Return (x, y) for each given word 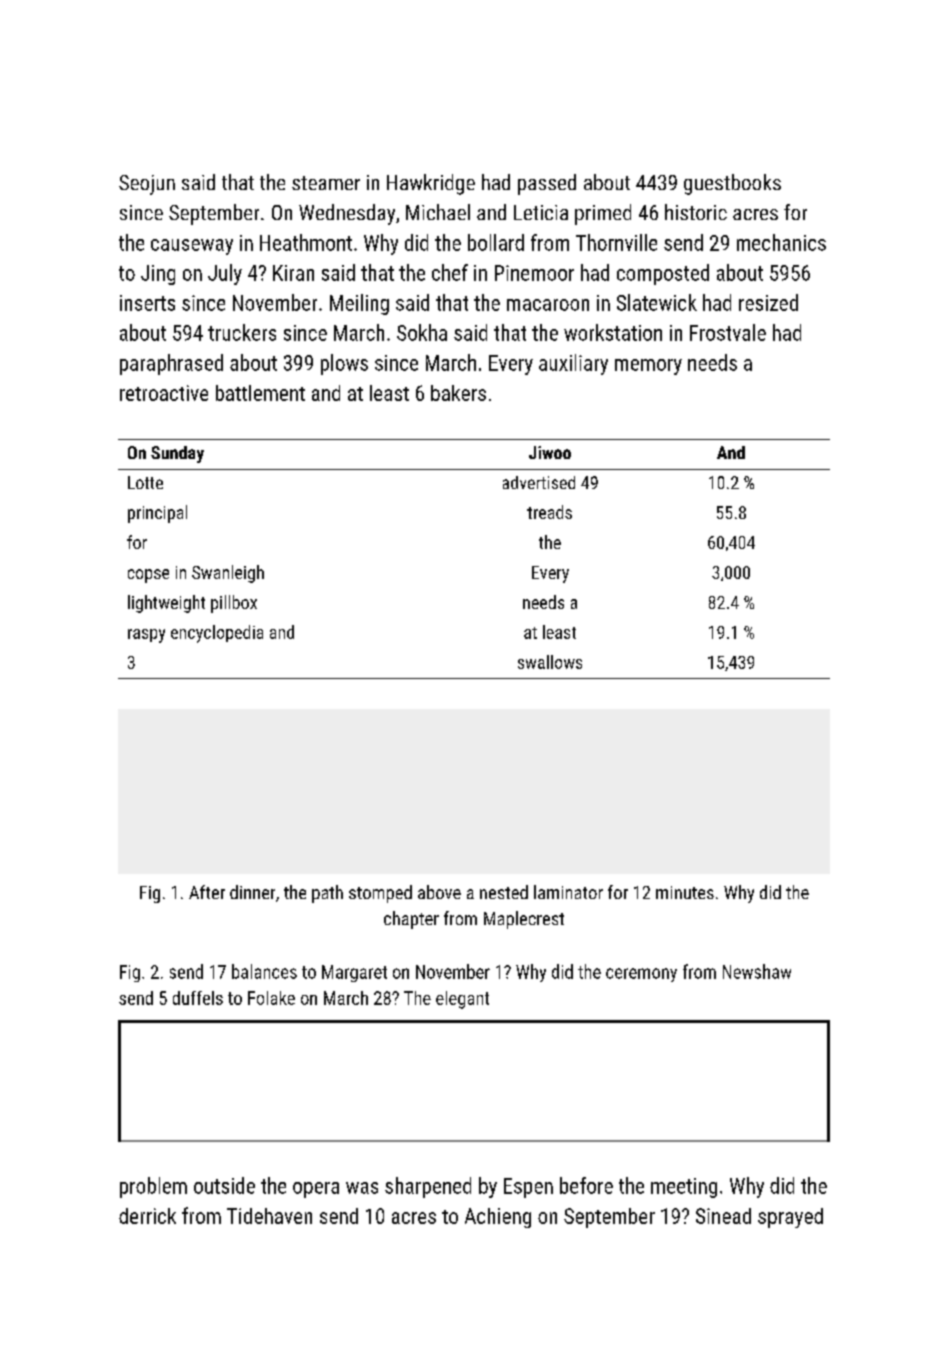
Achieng (498, 1218)
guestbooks (732, 184)
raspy (146, 636)
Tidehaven (269, 1216)
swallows (550, 662)
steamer (326, 183)
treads (549, 512)
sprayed (790, 1218)
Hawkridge (431, 184)
